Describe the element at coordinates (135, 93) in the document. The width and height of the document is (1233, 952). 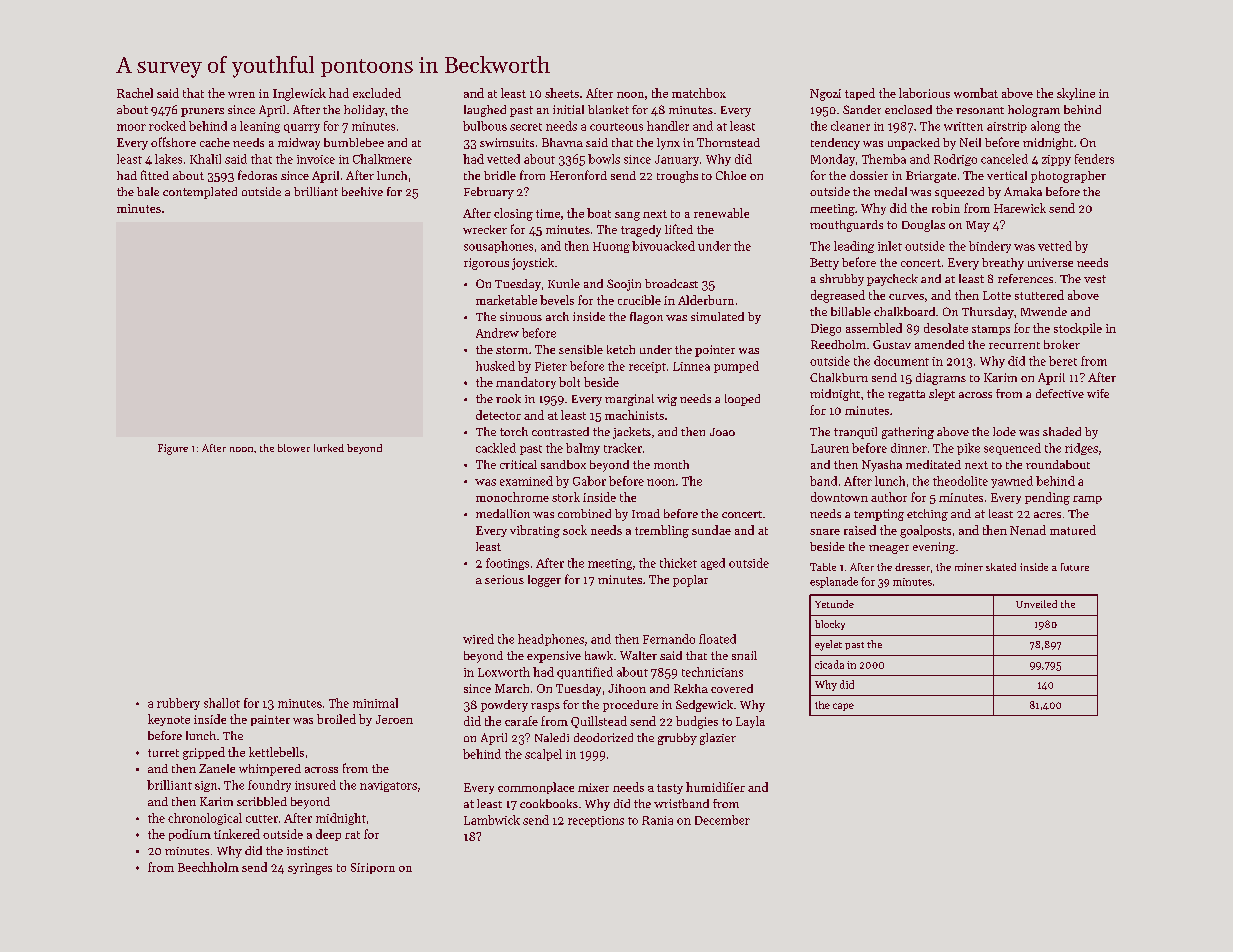
I see `Rachel` at that location.
